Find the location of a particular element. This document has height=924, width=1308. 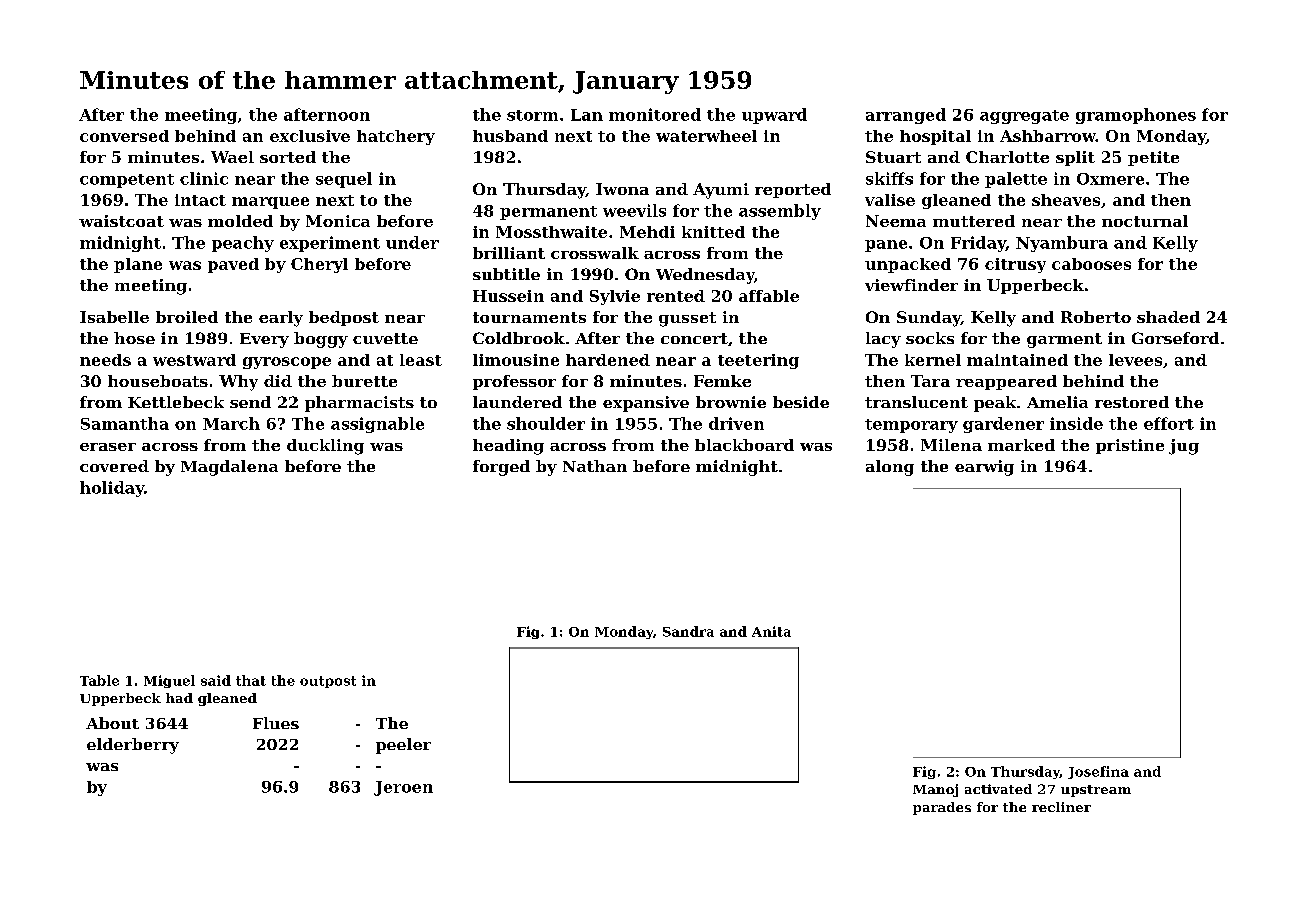

plane is located at coordinates (138, 265).
